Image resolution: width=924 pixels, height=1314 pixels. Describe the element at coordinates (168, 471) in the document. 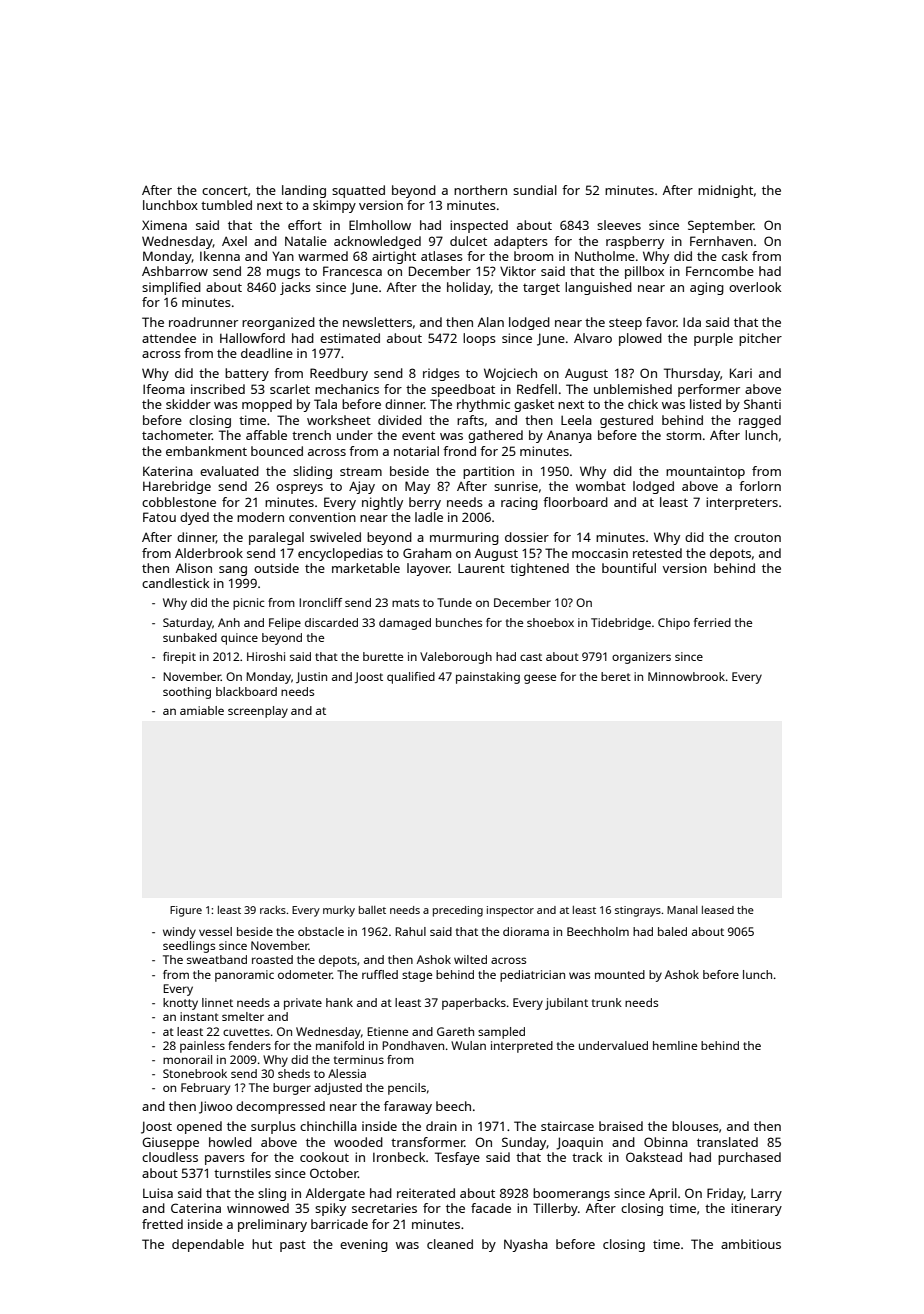

I see `Katerina` at that location.
